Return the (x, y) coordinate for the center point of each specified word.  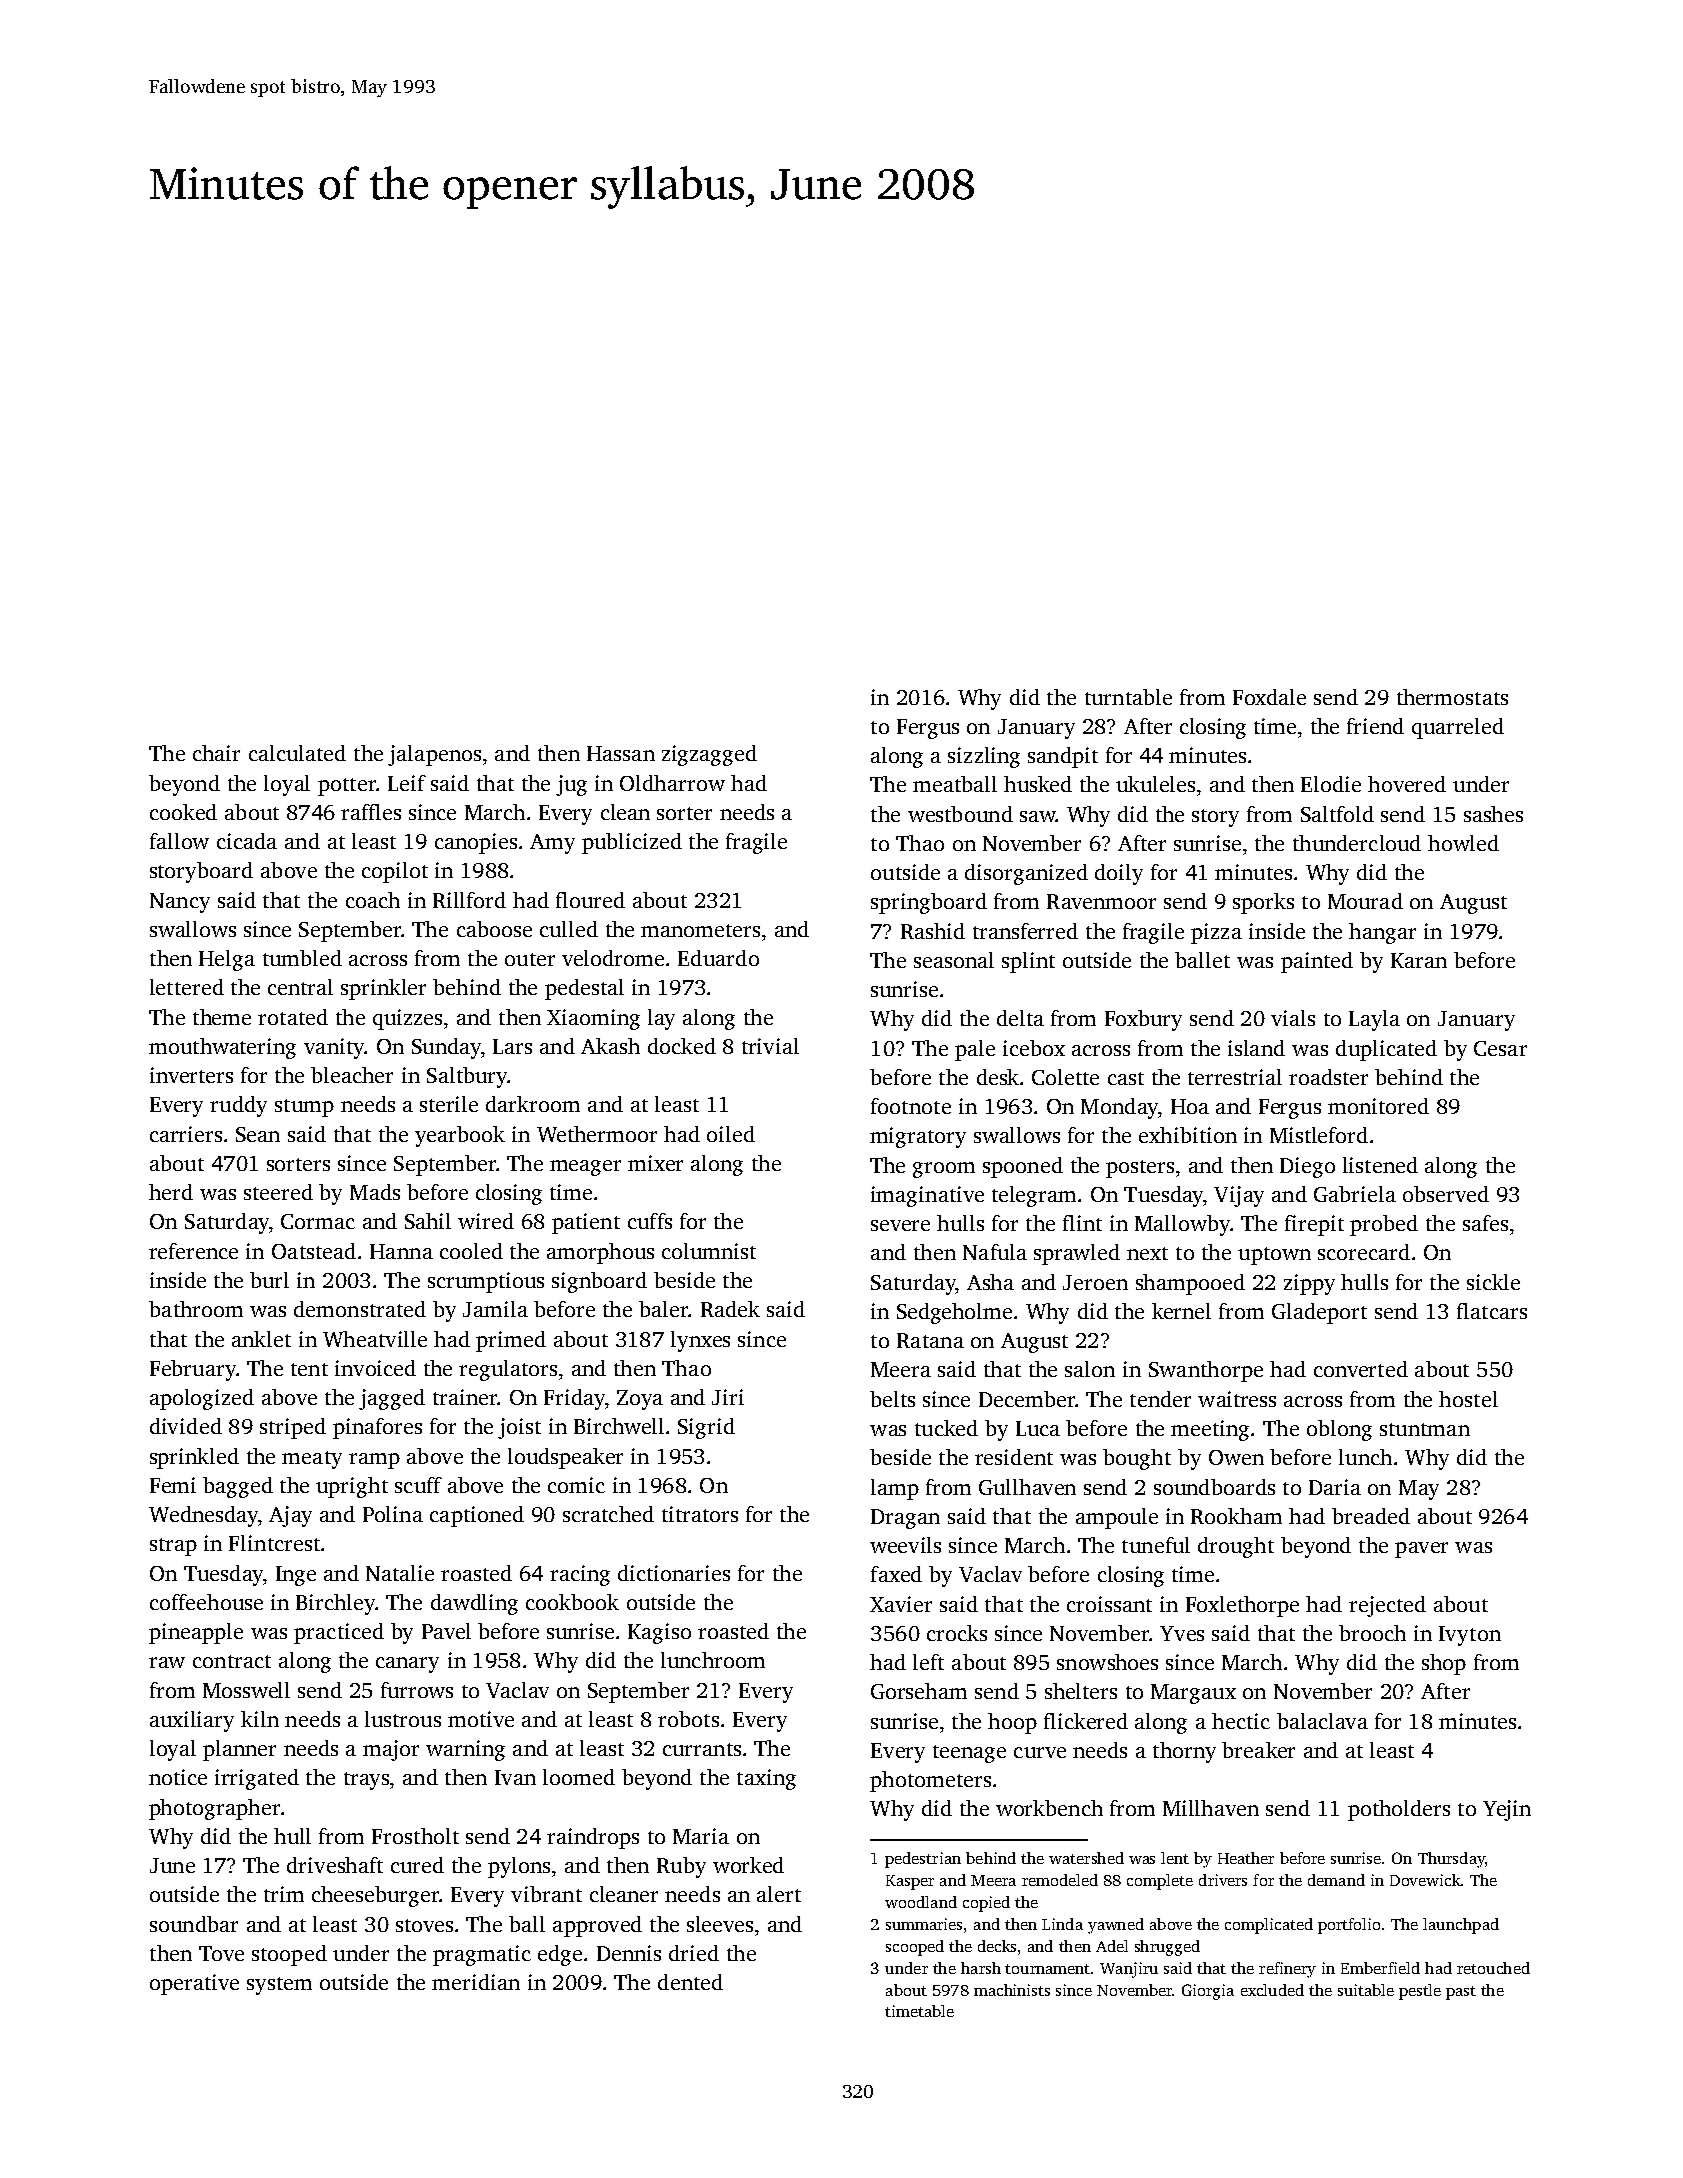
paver (1421, 1550)
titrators (700, 1514)
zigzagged (709, 755)
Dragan (905, 1519)
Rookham (1236, 1516)
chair (216, 753)
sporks (1263, 903)
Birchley (336, 1604)
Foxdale (1269, 697)
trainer (465, 1397)
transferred (1025, 931)
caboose (494, 929)
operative (194, 1984)
